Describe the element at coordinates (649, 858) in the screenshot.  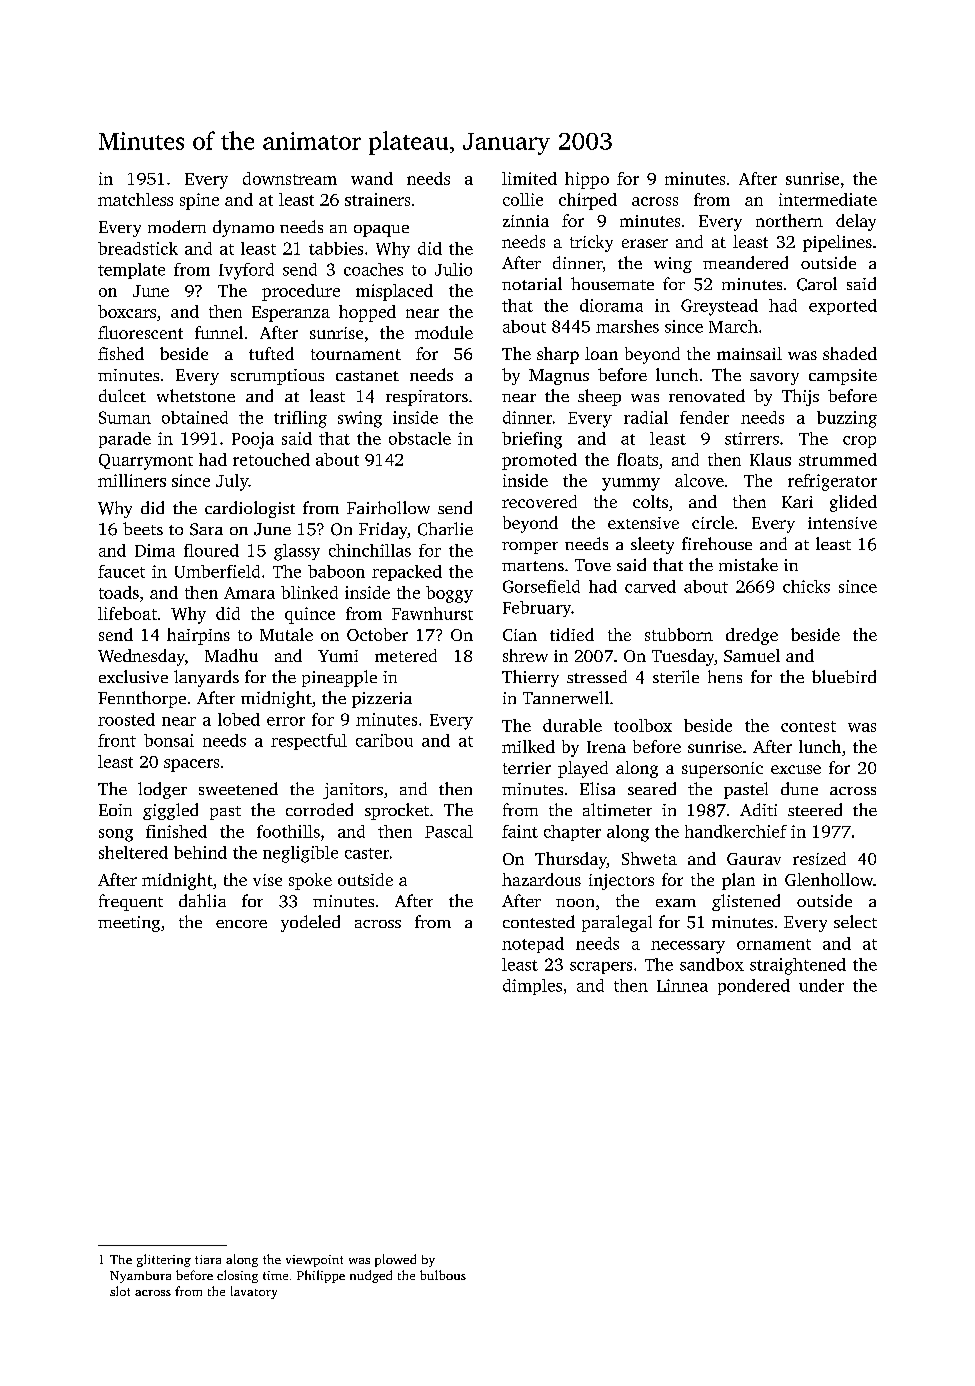
I see `Shweta` at that location.
